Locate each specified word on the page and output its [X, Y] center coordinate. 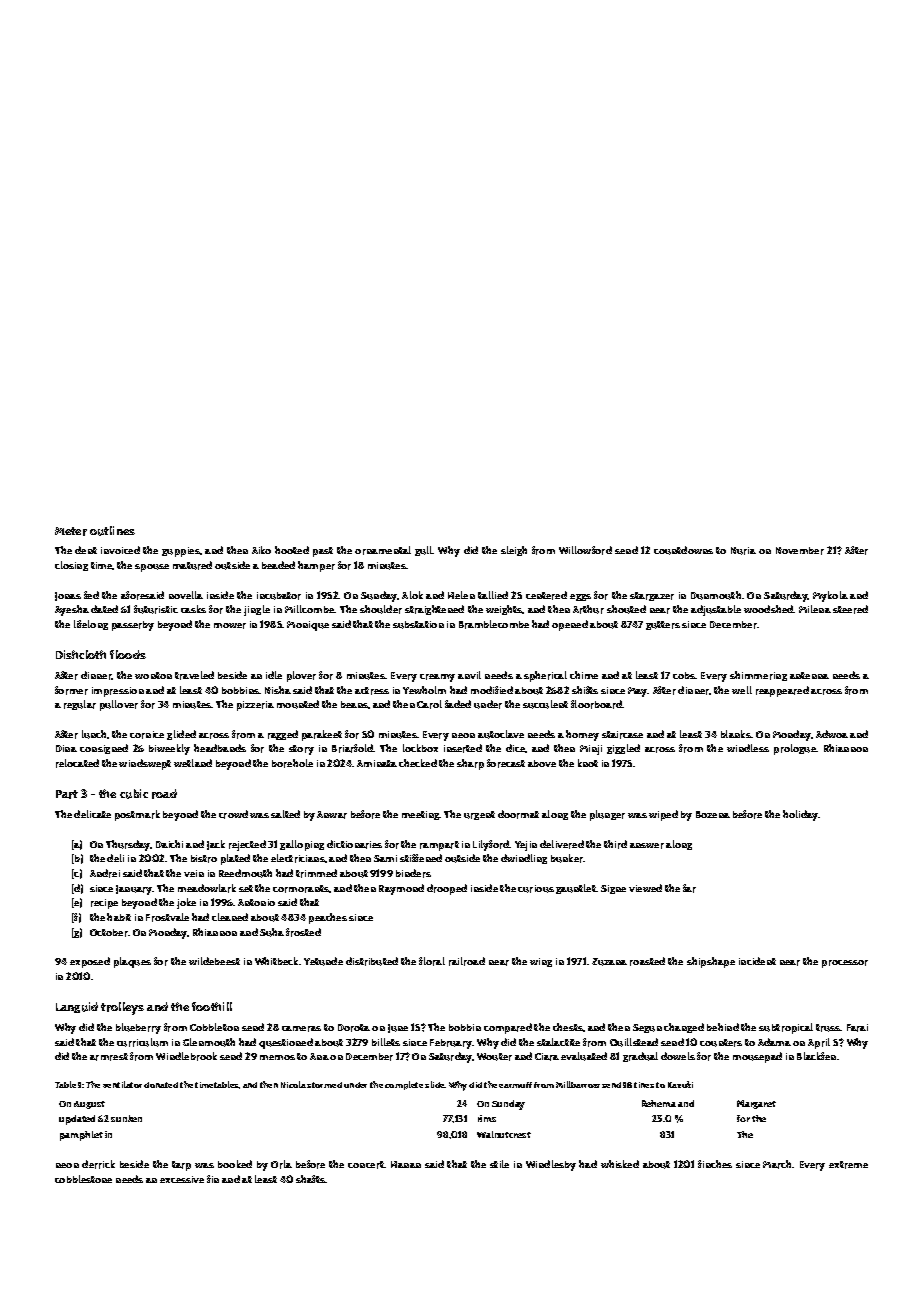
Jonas [68, 596]
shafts [311, 1179]
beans [355, 705]
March [778, 1164]
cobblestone [83, 1179]
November [800, 551]
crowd [233, 814]
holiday [801, 815]
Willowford [585, 550]
